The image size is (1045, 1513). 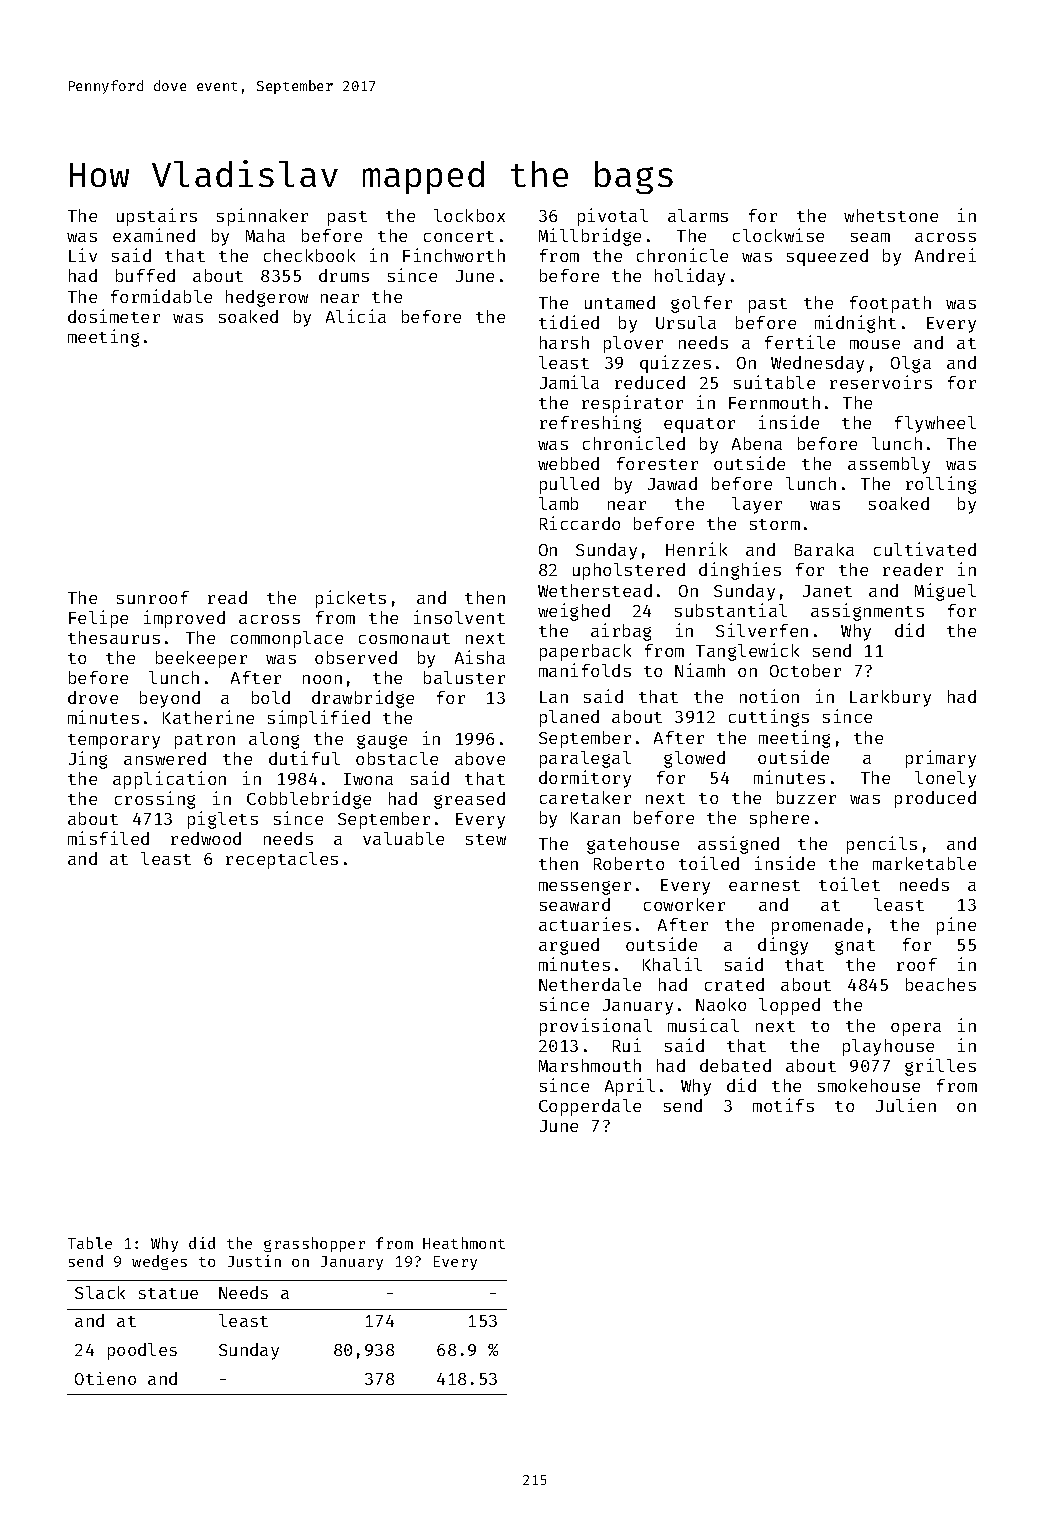 What do you see at coordinates (881, 382) in the screenshot?
I see `reservoirs` at bounding box center [881, 382].
